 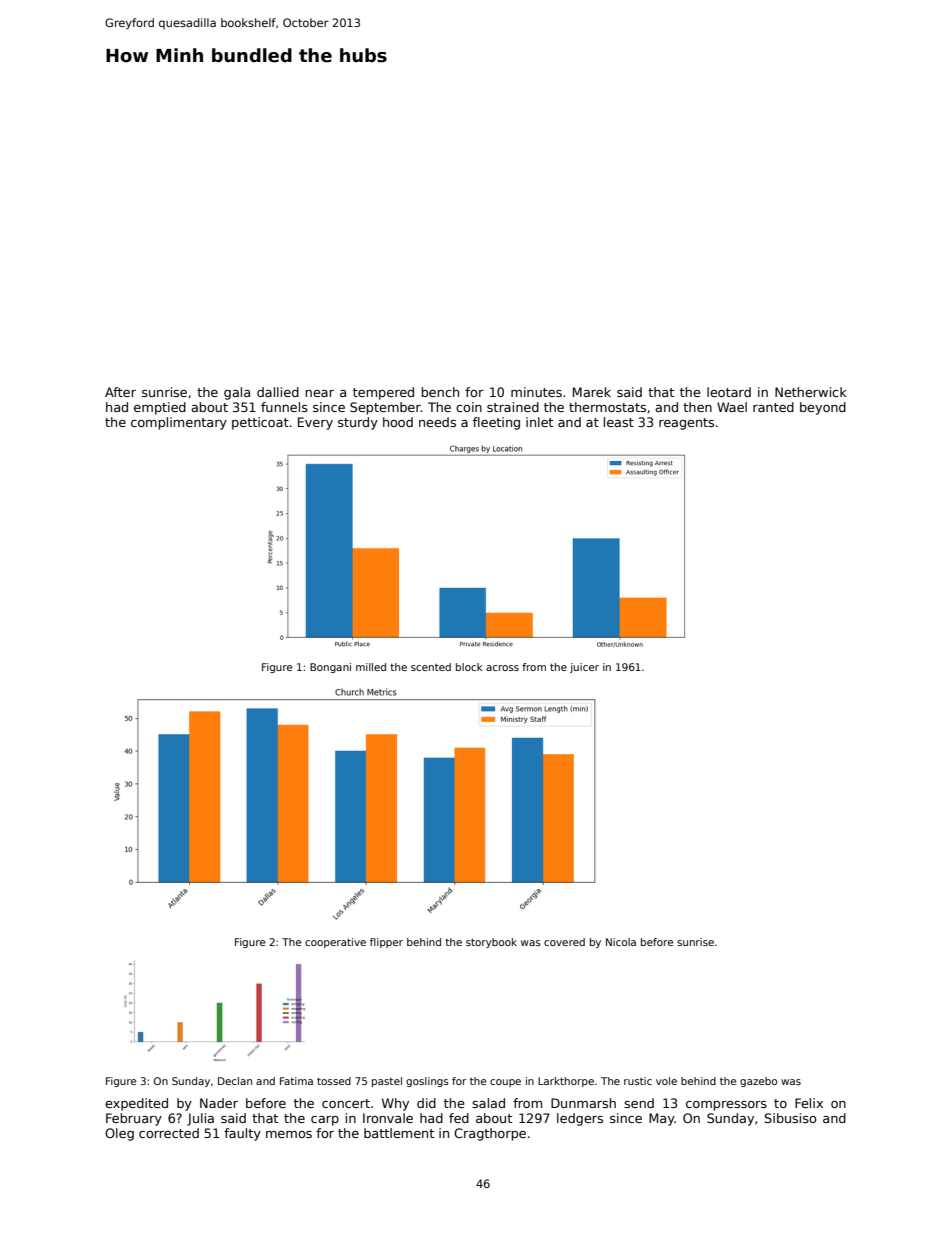 I want to click on cooperative, so click(x=335, y=943).
